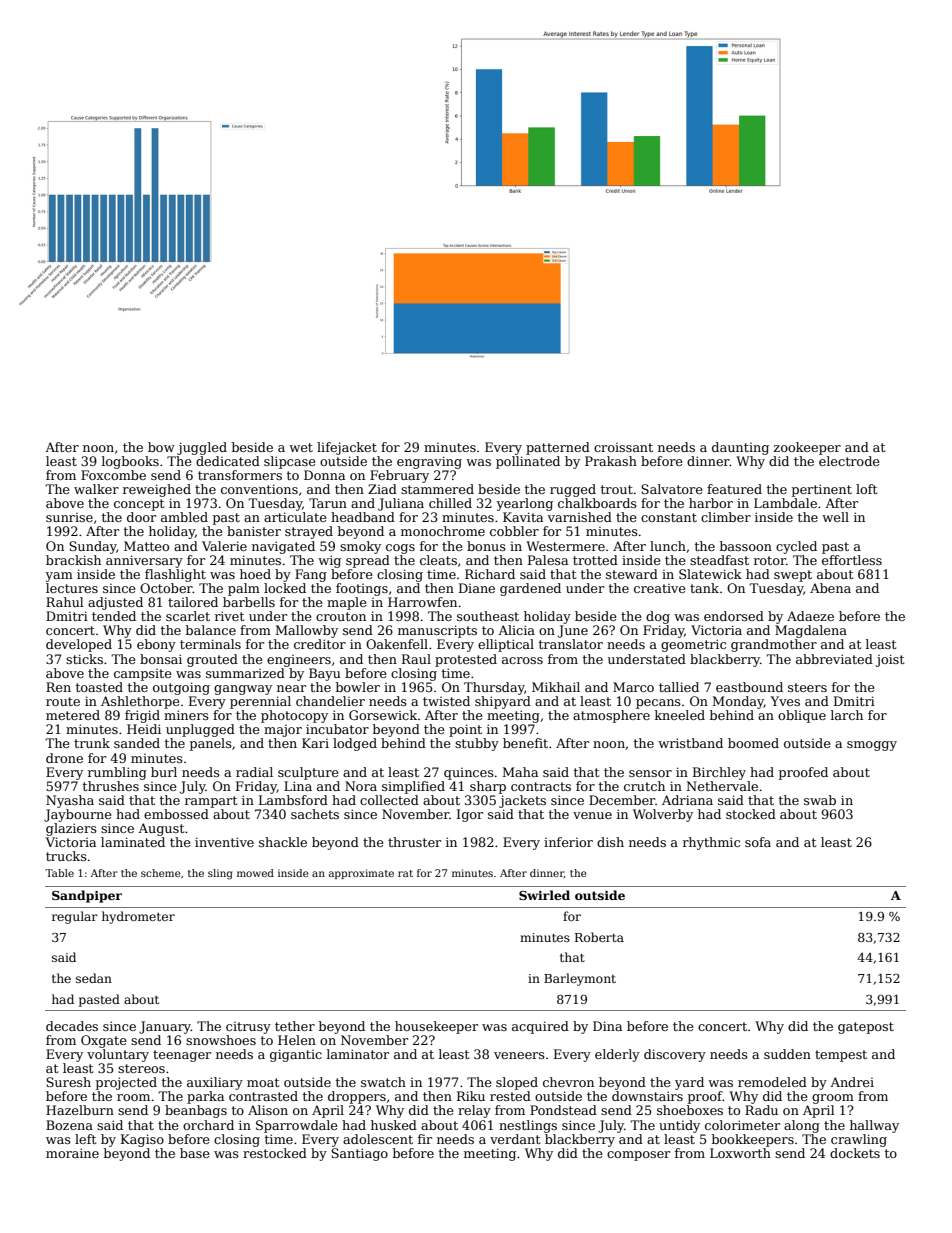 Image resolution: width=952 pixels, height=1233 pixels. Describe the element at coordinates (796, 547) in the screenshot. I see `cycled` at that location.
